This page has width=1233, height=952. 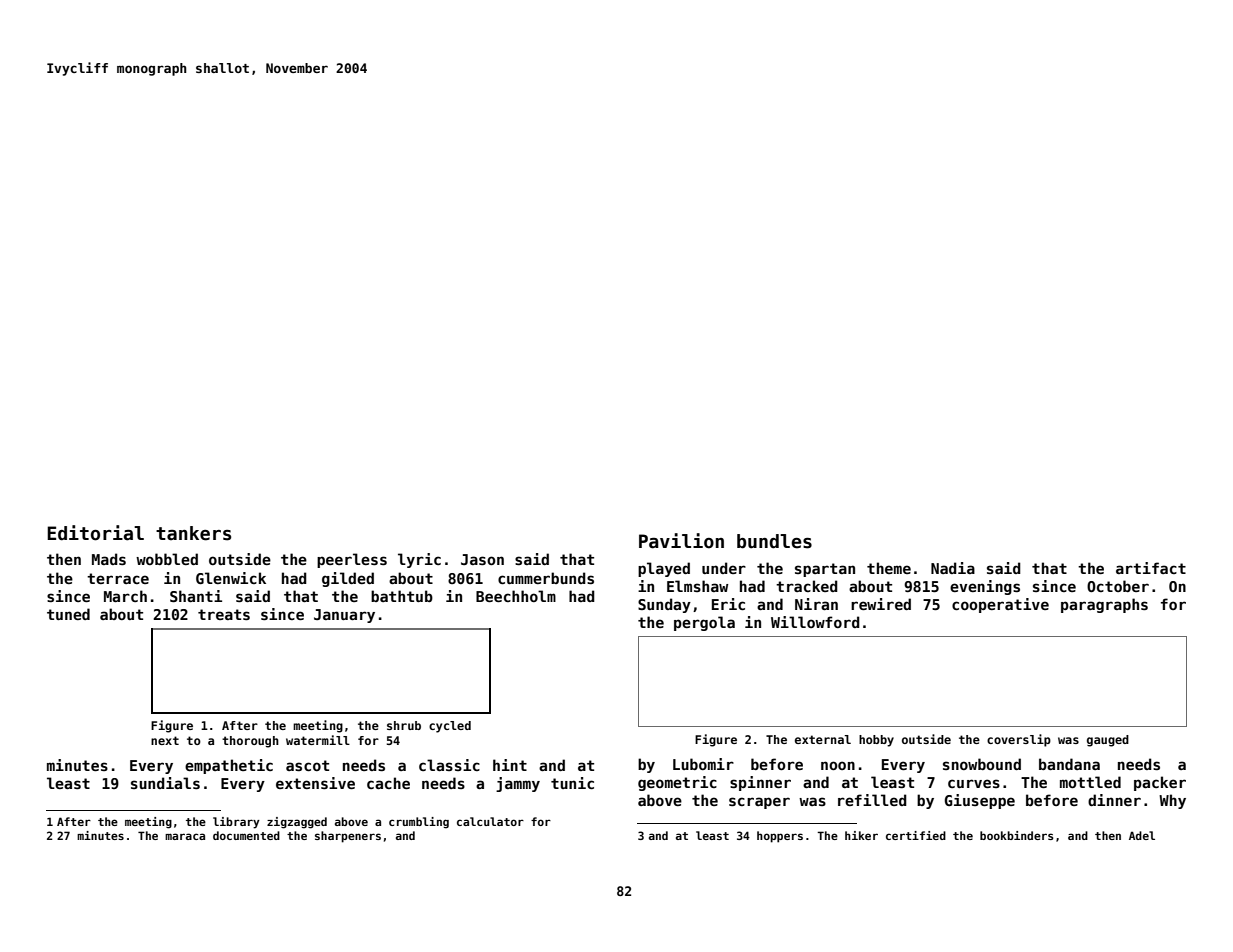 I want to click on Pavilion, so click(x=681, y=541).
